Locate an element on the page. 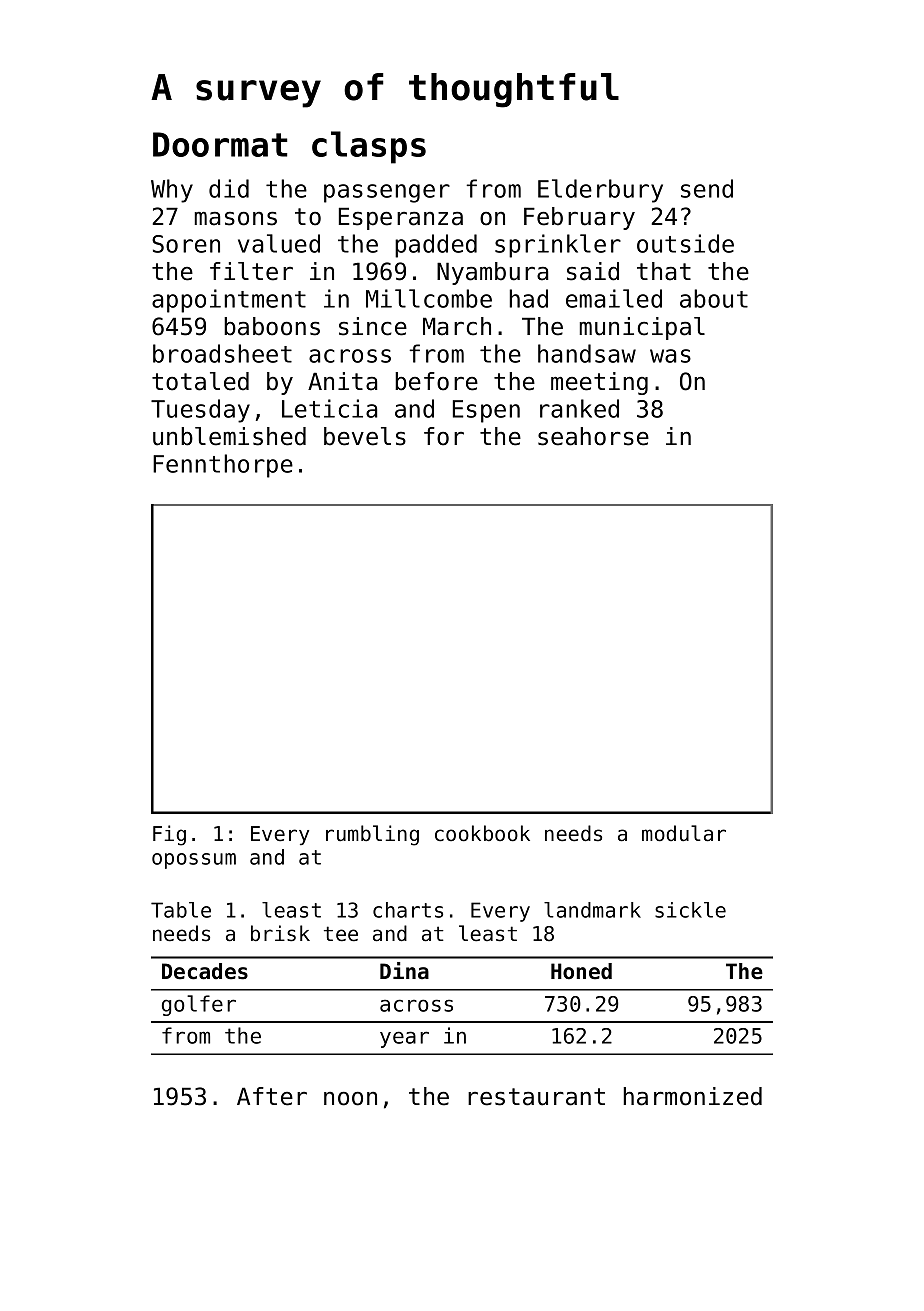  Fennthorpe is located at coordinates (223, 466).
